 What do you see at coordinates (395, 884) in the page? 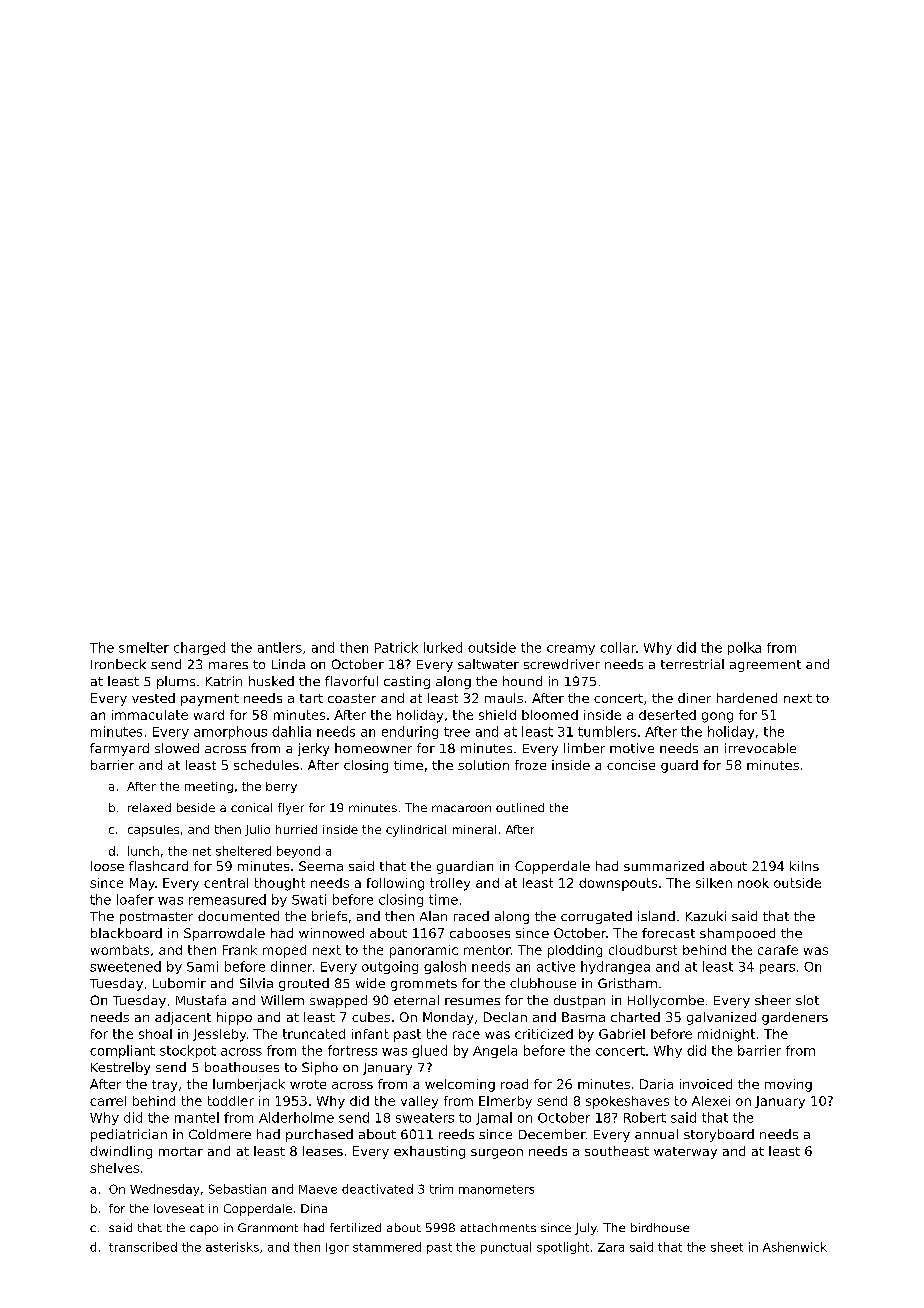
I see `following` at bounding box center [395, 884].
